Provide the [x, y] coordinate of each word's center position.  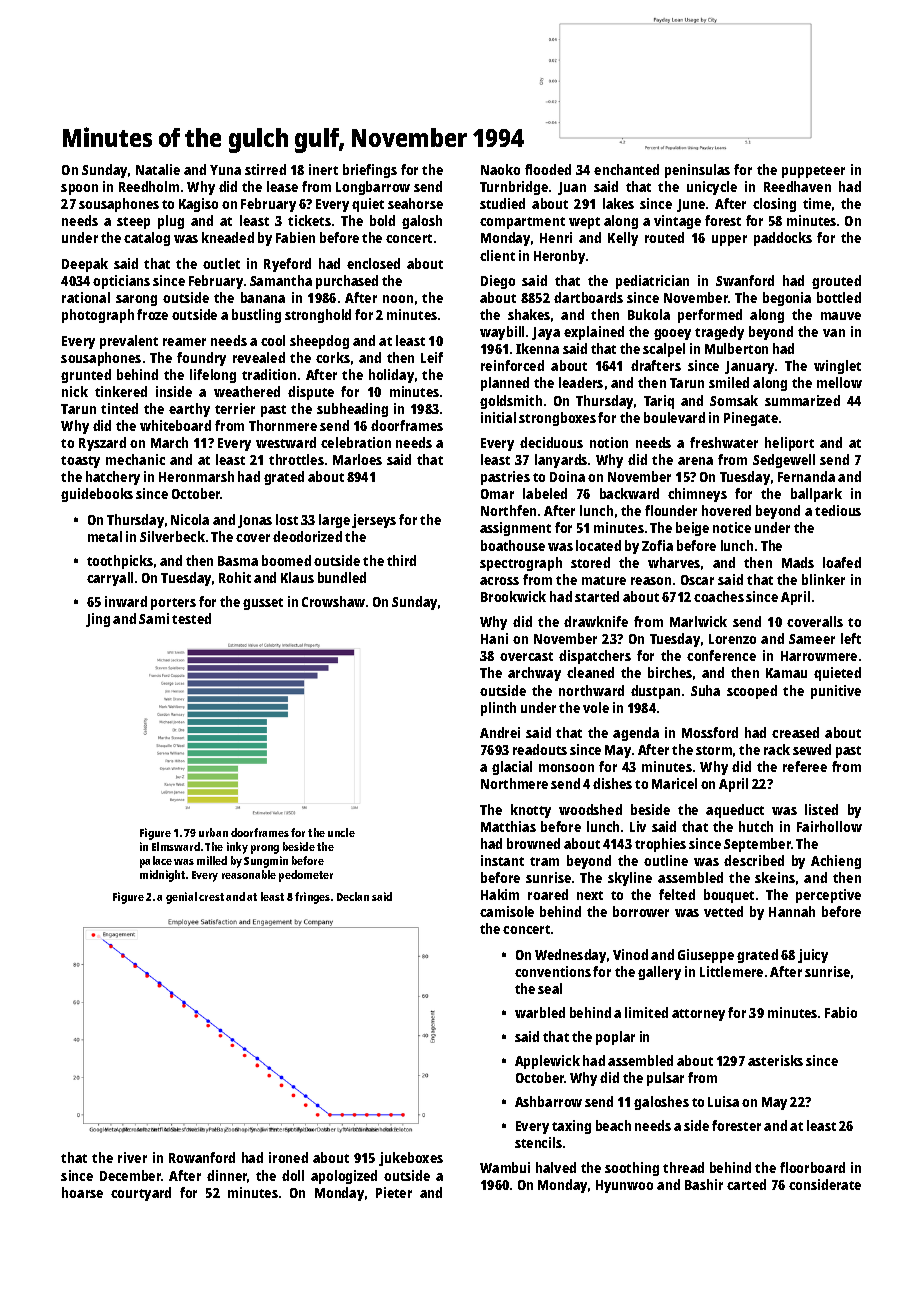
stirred [265, 169]
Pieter [394, 1192]
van [834, 333]
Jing [98, 620]
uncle [341, 832]
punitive [836, 692]
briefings [370, 171]
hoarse [82, 1192]
